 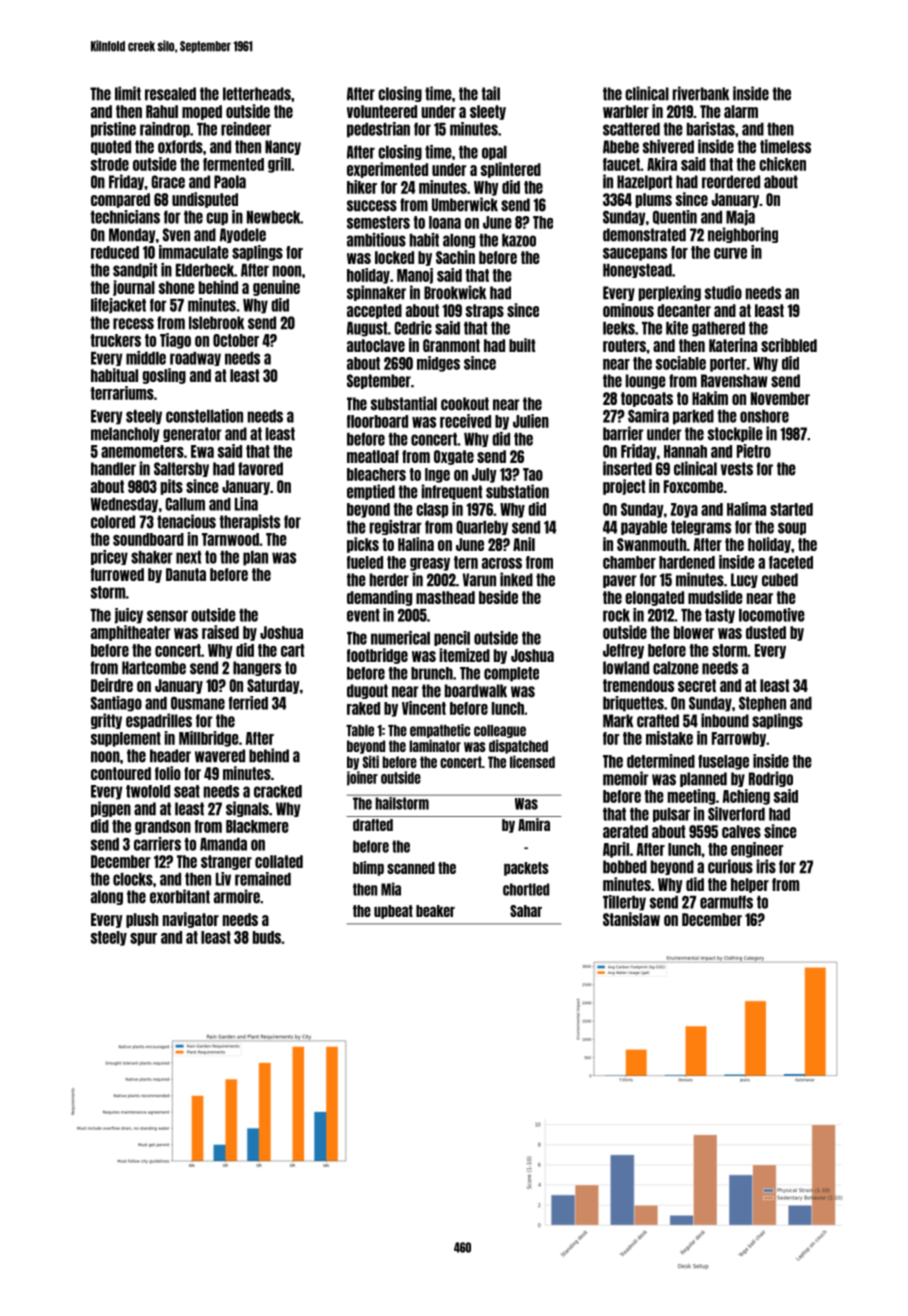 What do you see at coordinates (143, 939) in the image?
I see `spur` at bounding box center [143, 939].
